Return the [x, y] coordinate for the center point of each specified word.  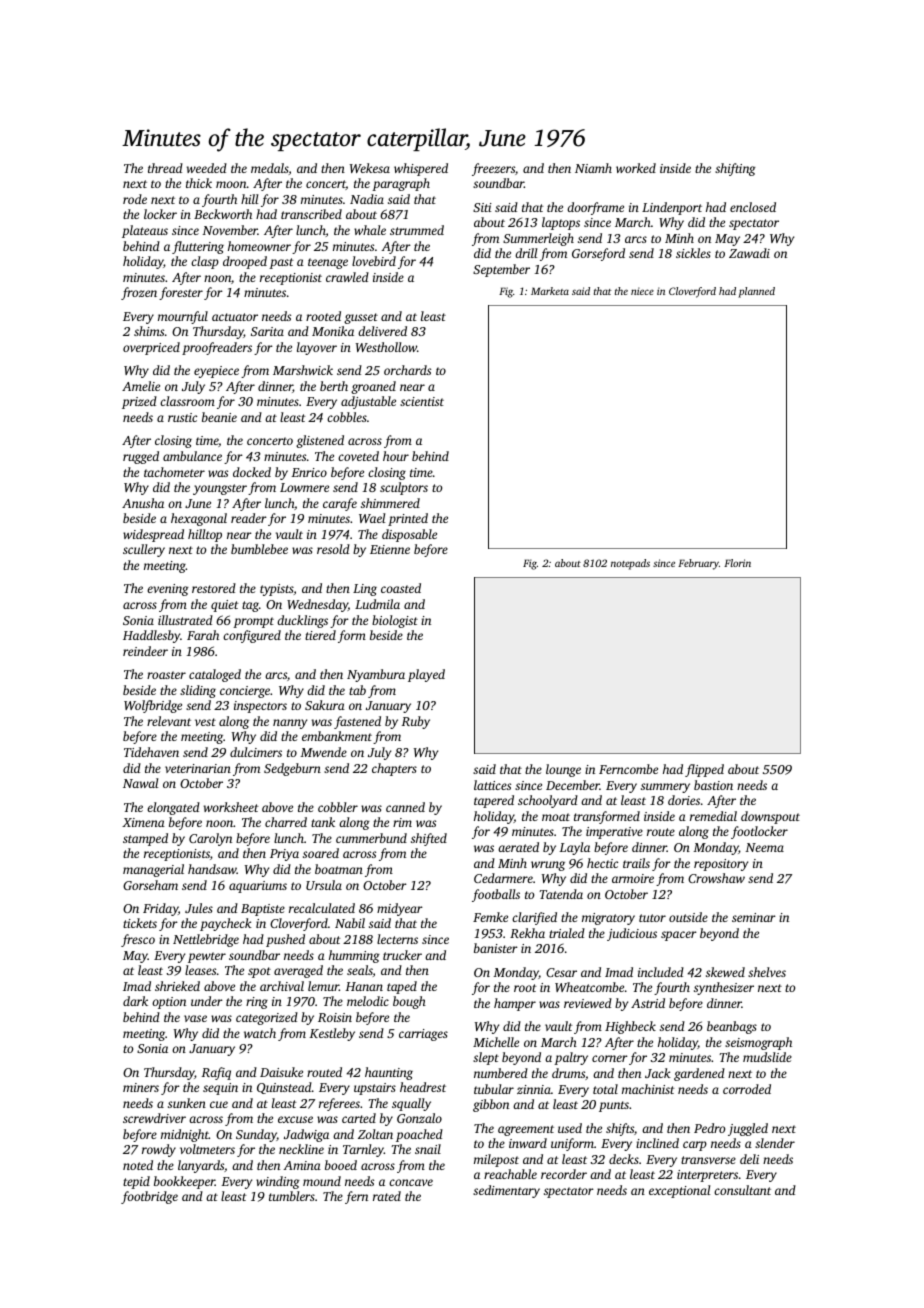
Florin [737, 563]
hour [396, 456]
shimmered [390, 503]
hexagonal [199, 519]
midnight [185, 1135]
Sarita [267, 331]
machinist [648, 1089]
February [698, 564]
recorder [564, 1174]
